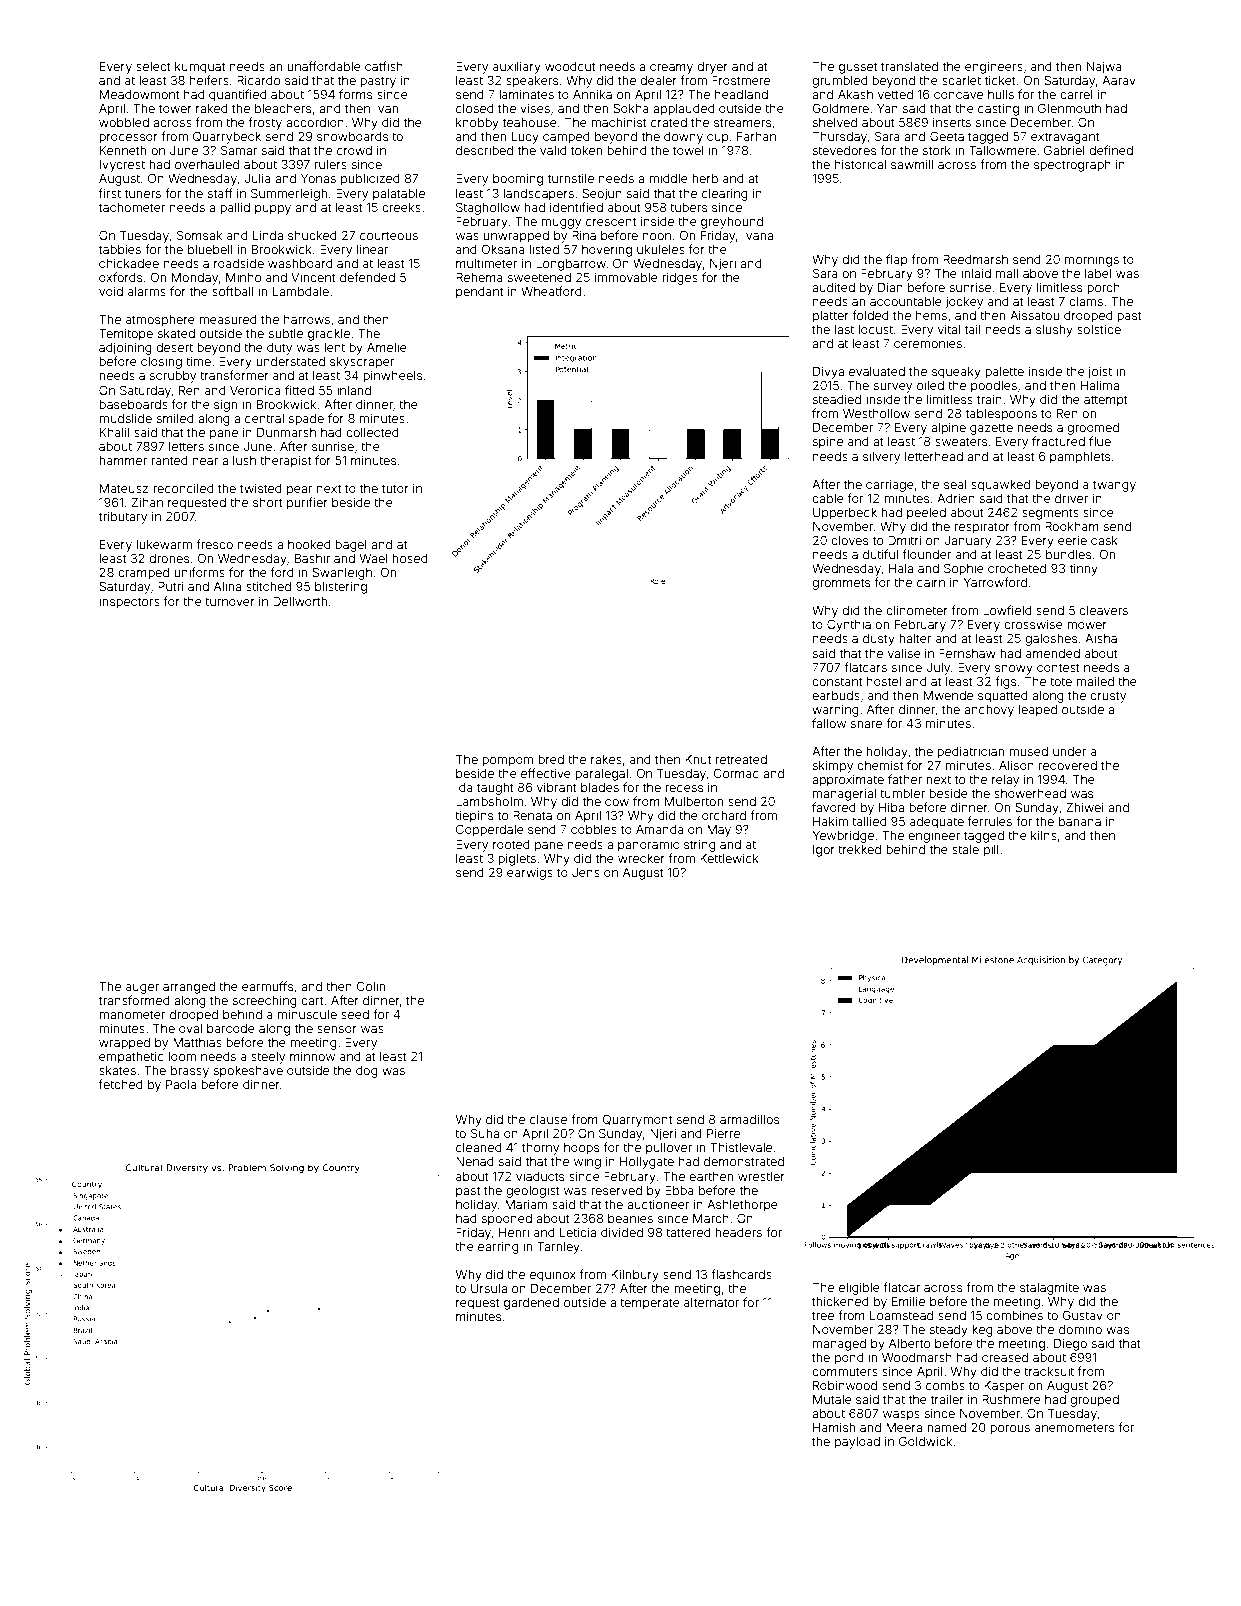 The width and height of the screenshot is (1241, 1606). What do you see at coordinates (200, 68) in the screenshot?
I see `kumquat` at bounding box center [200, 68].
